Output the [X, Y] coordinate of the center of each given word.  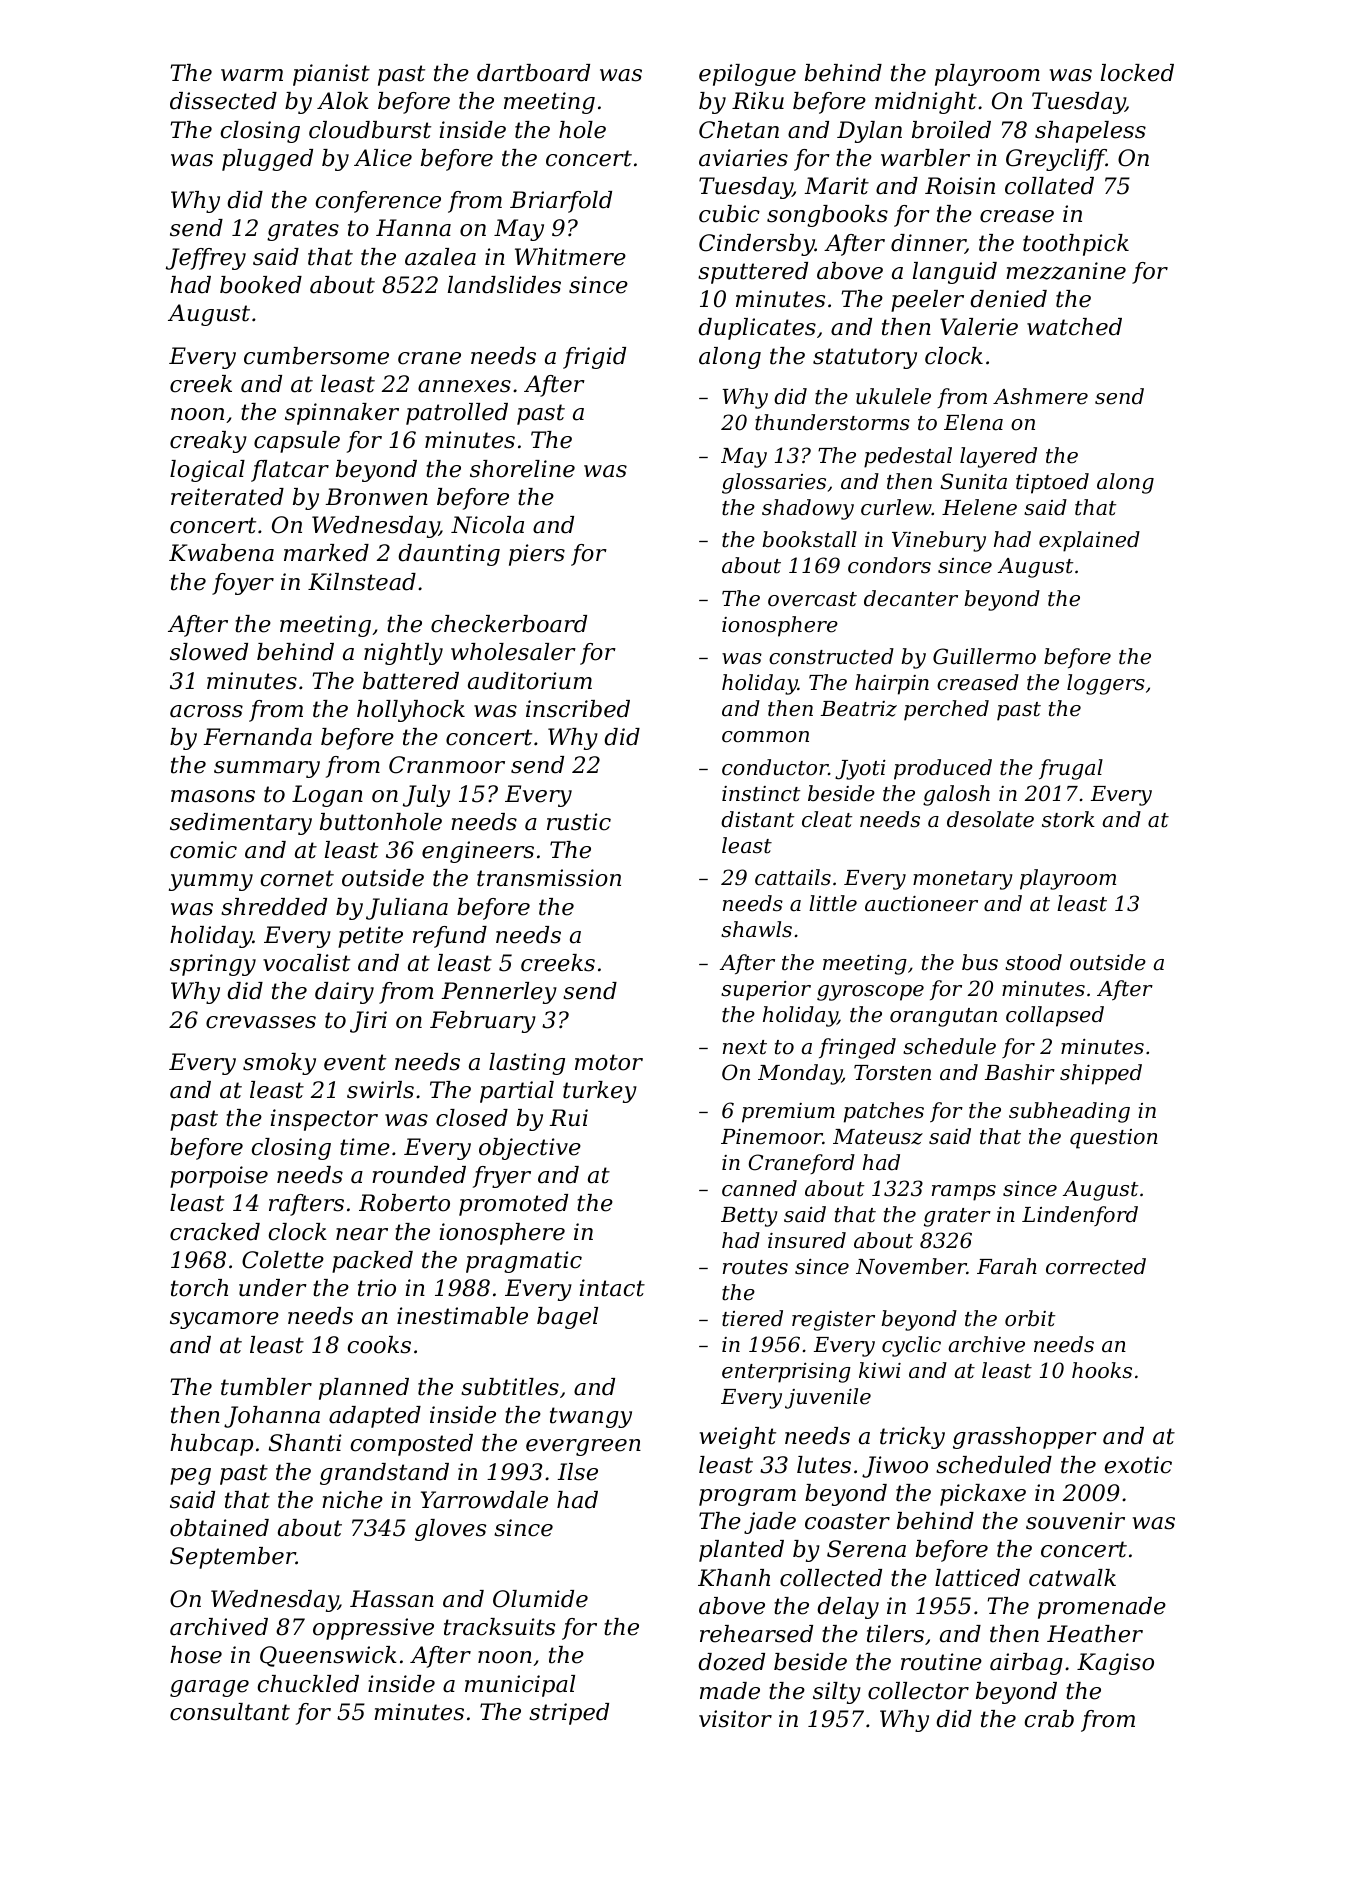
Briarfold [561, 202]
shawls [756, 929]
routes [755, 1267]
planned [364, 1389]
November [911, 1266]
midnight [926, 103]
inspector [324, 1120]
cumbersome [316, 356]
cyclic [911, 1346]
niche [352, 1500]
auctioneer [921, 904]
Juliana [407, 909]
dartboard [533, 73]
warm [252, 75]
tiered [752, 1318]
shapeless [1090, 132]
